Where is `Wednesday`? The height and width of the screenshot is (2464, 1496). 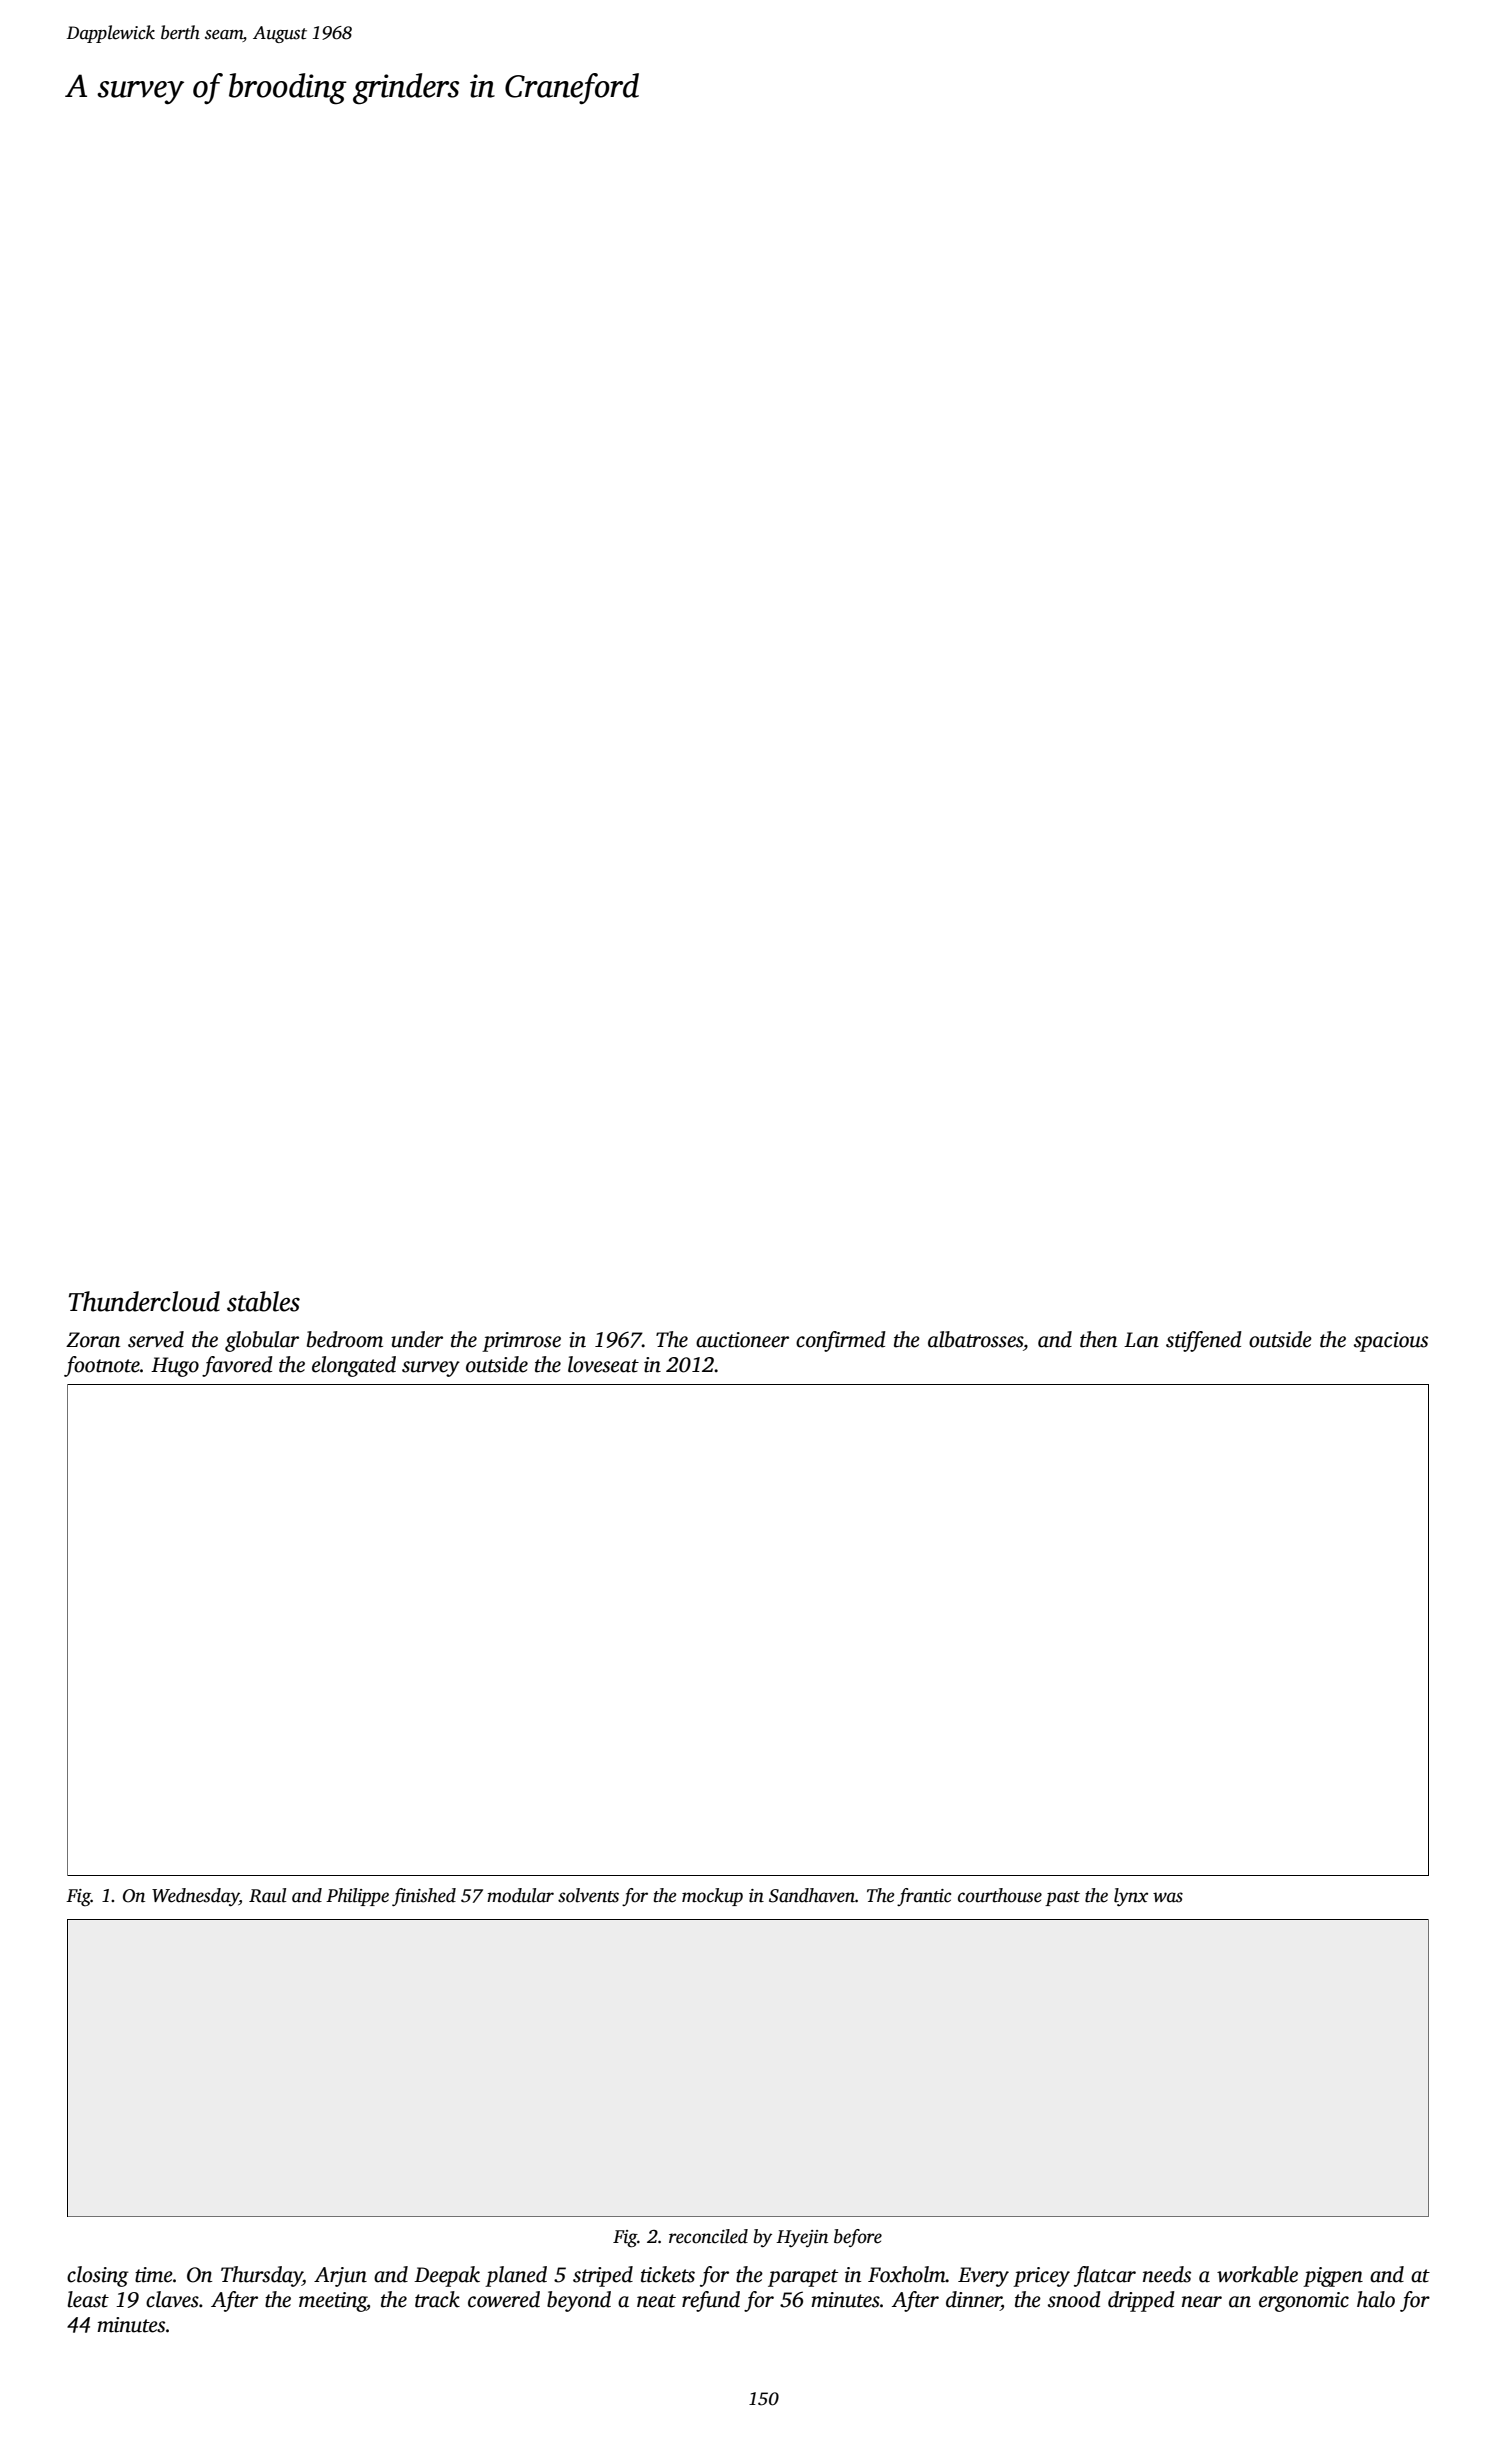 Wednesday is located at coordinates (195, 1897).
